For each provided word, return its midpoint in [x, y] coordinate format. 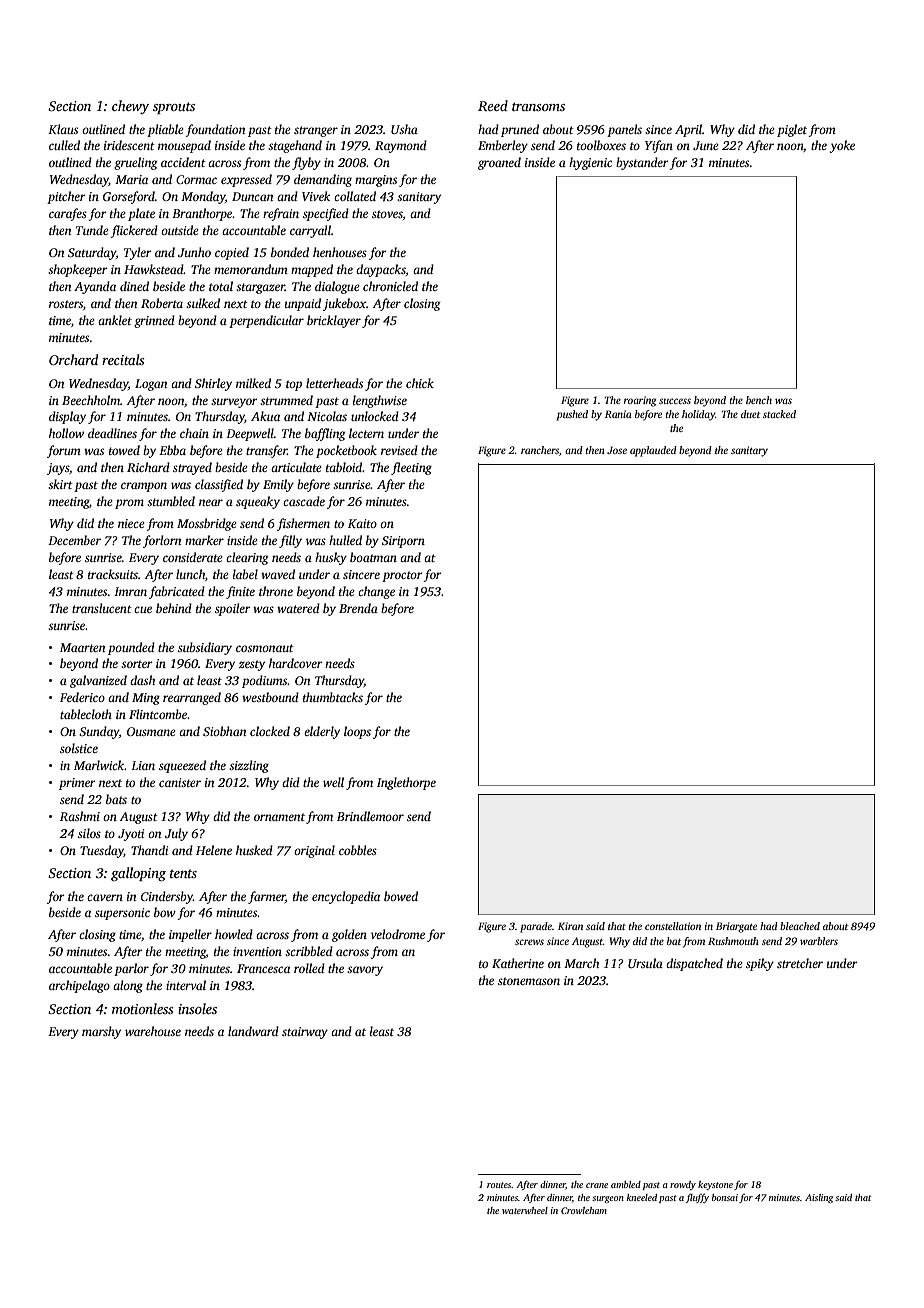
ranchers [540, 450]
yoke [842, 146]
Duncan [252, 196]
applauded [653, 451]
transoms [538, 106]
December [74, 540]
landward [253, 1031]
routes [499, 1185]
